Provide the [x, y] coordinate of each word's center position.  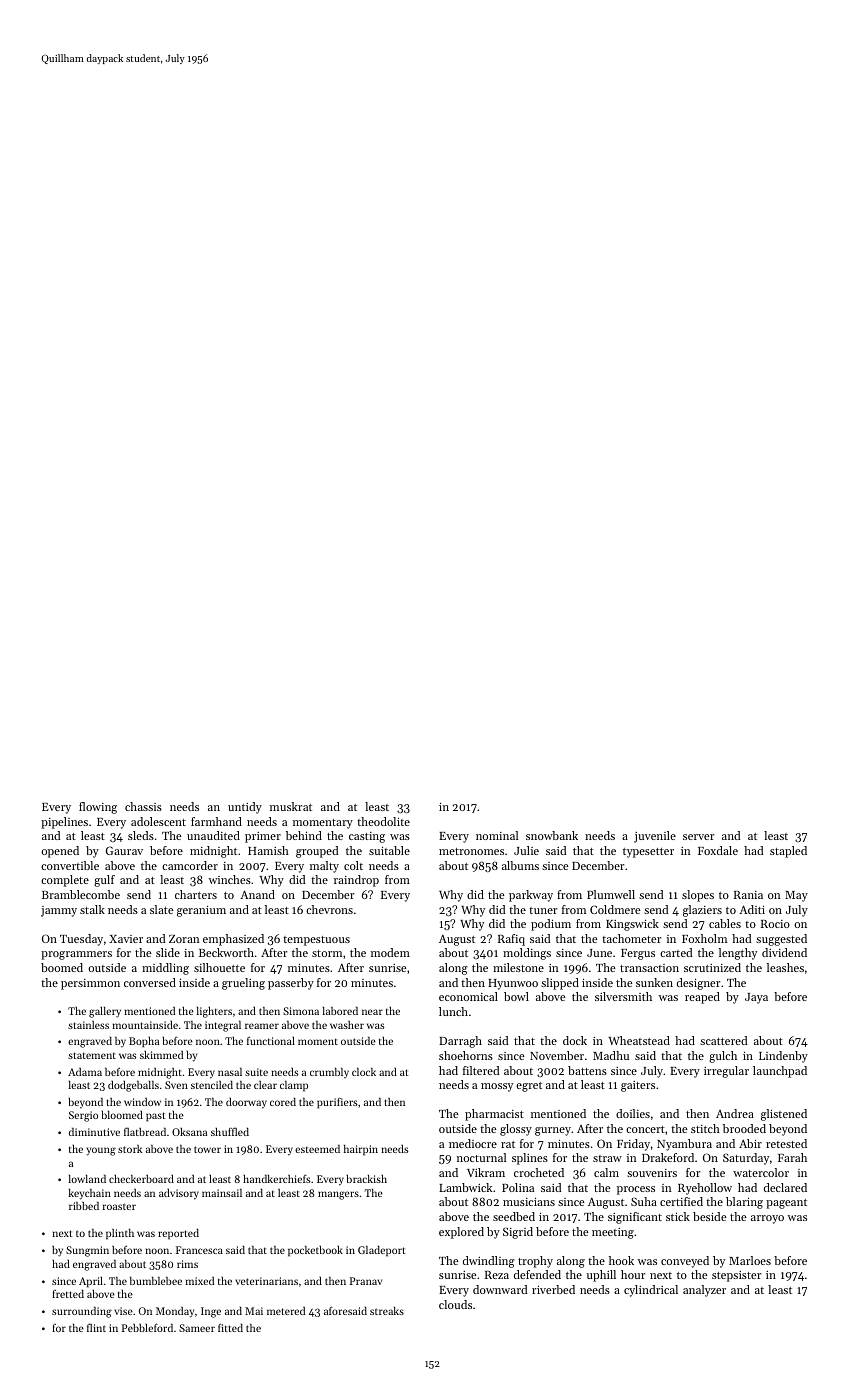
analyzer [704, 1291]
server [698, 837]
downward [500, 1289]
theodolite [383, 821]
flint [96, 1327]
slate [162, 909]
